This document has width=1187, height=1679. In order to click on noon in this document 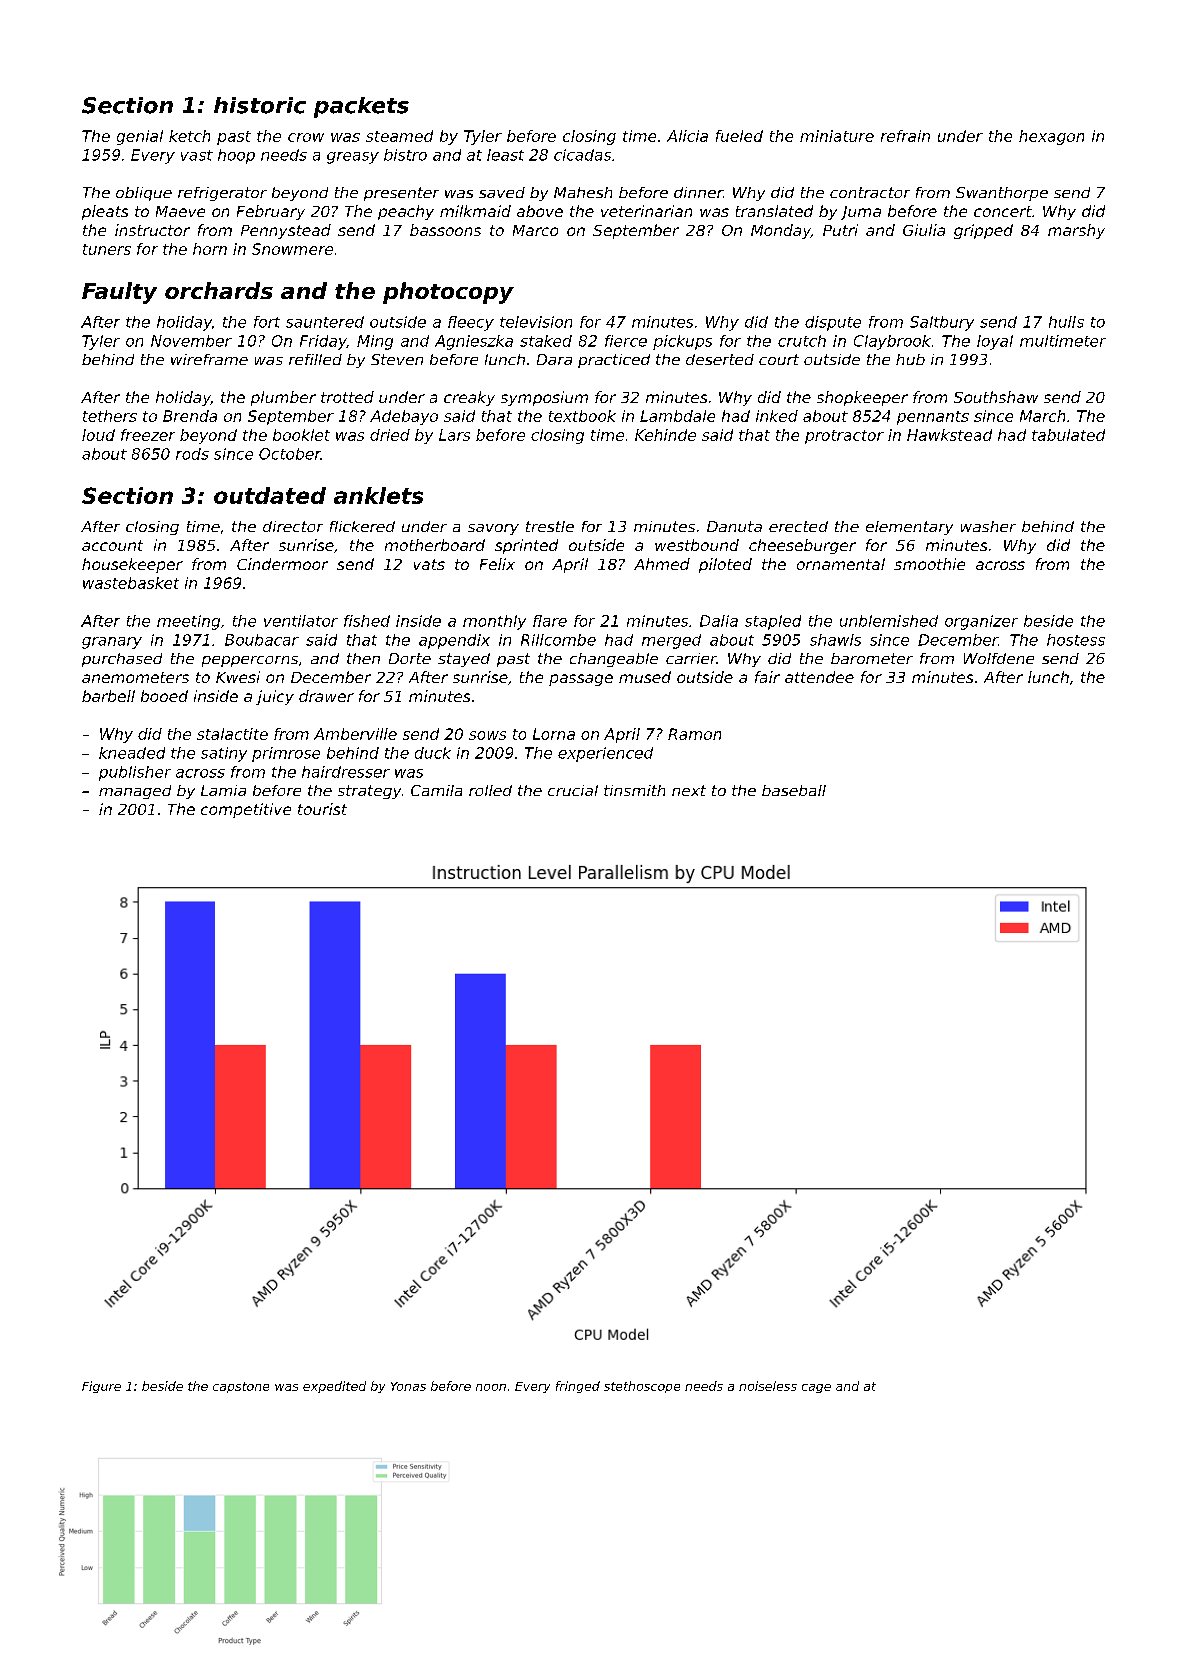, I will do `click(491, 1387)`.
